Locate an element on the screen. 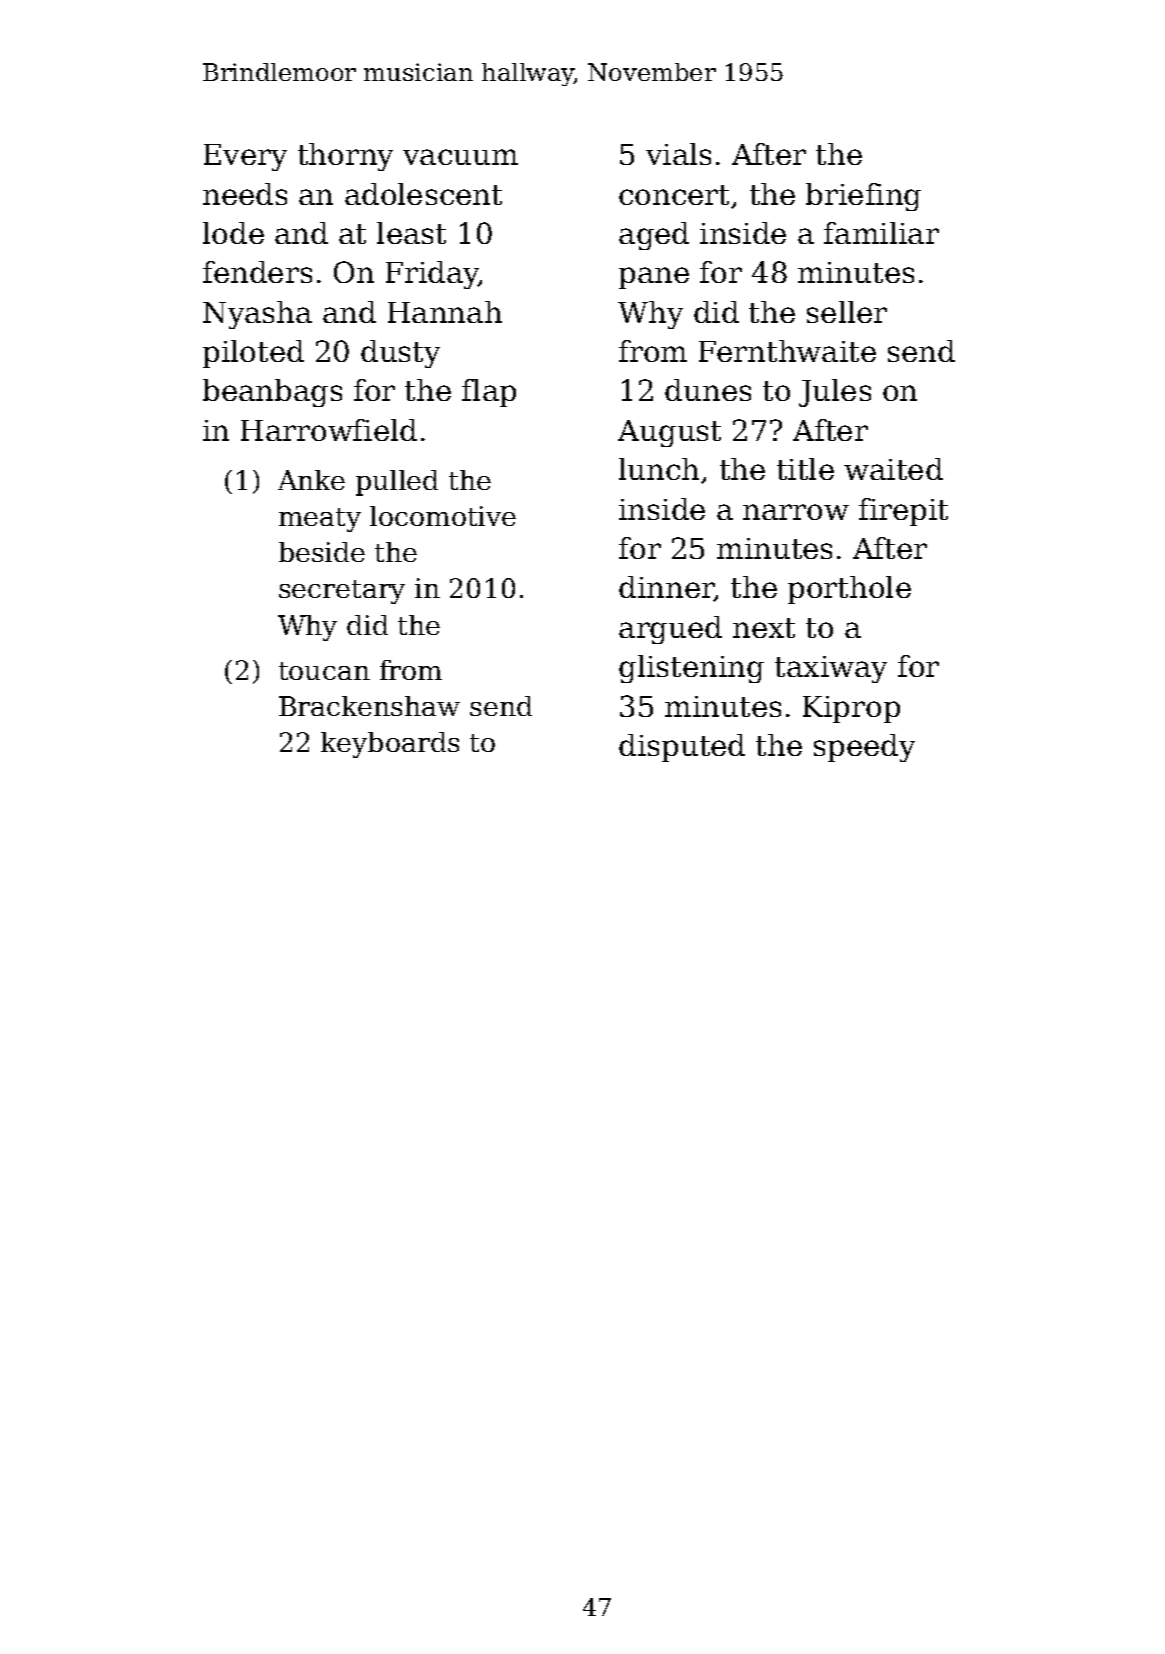 This screenshot has width=1165, height=1654. keyboards is located at coordinates (390, 745).
